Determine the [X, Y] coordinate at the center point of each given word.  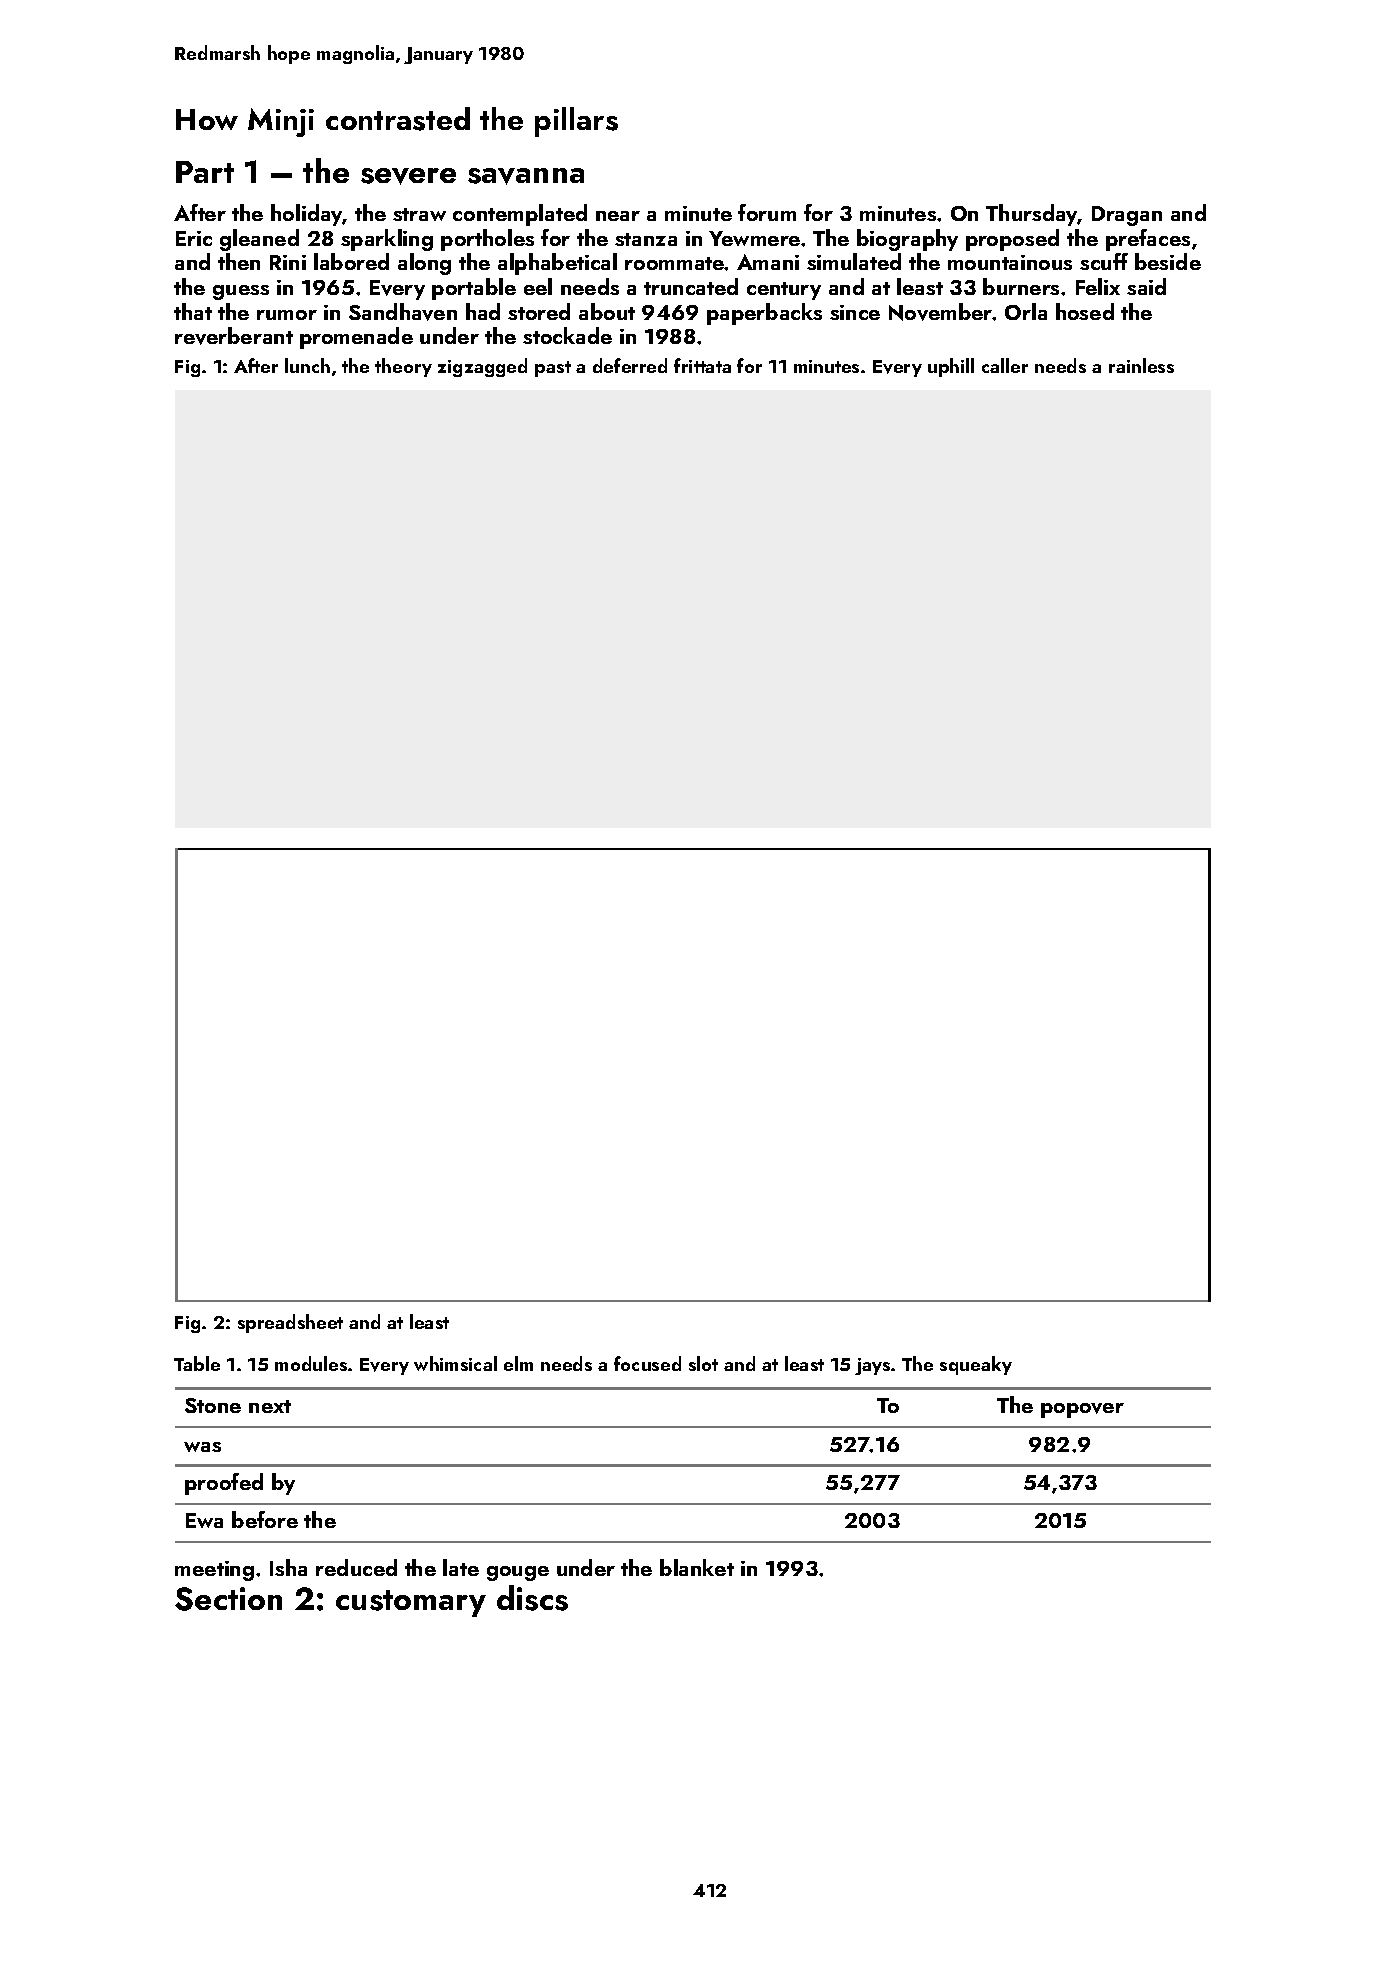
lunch [307, 365]
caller [1005, 365]
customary [411, 1603]
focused [647, 1363]
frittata [702, 365]
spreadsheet [290, 1323]
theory [403, 367]
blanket [697, 1567]
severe [408, 176]
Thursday [1032, 215]
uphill [951, 367]
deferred [630, 365]
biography [907, 240]
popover [1082, 1410]
